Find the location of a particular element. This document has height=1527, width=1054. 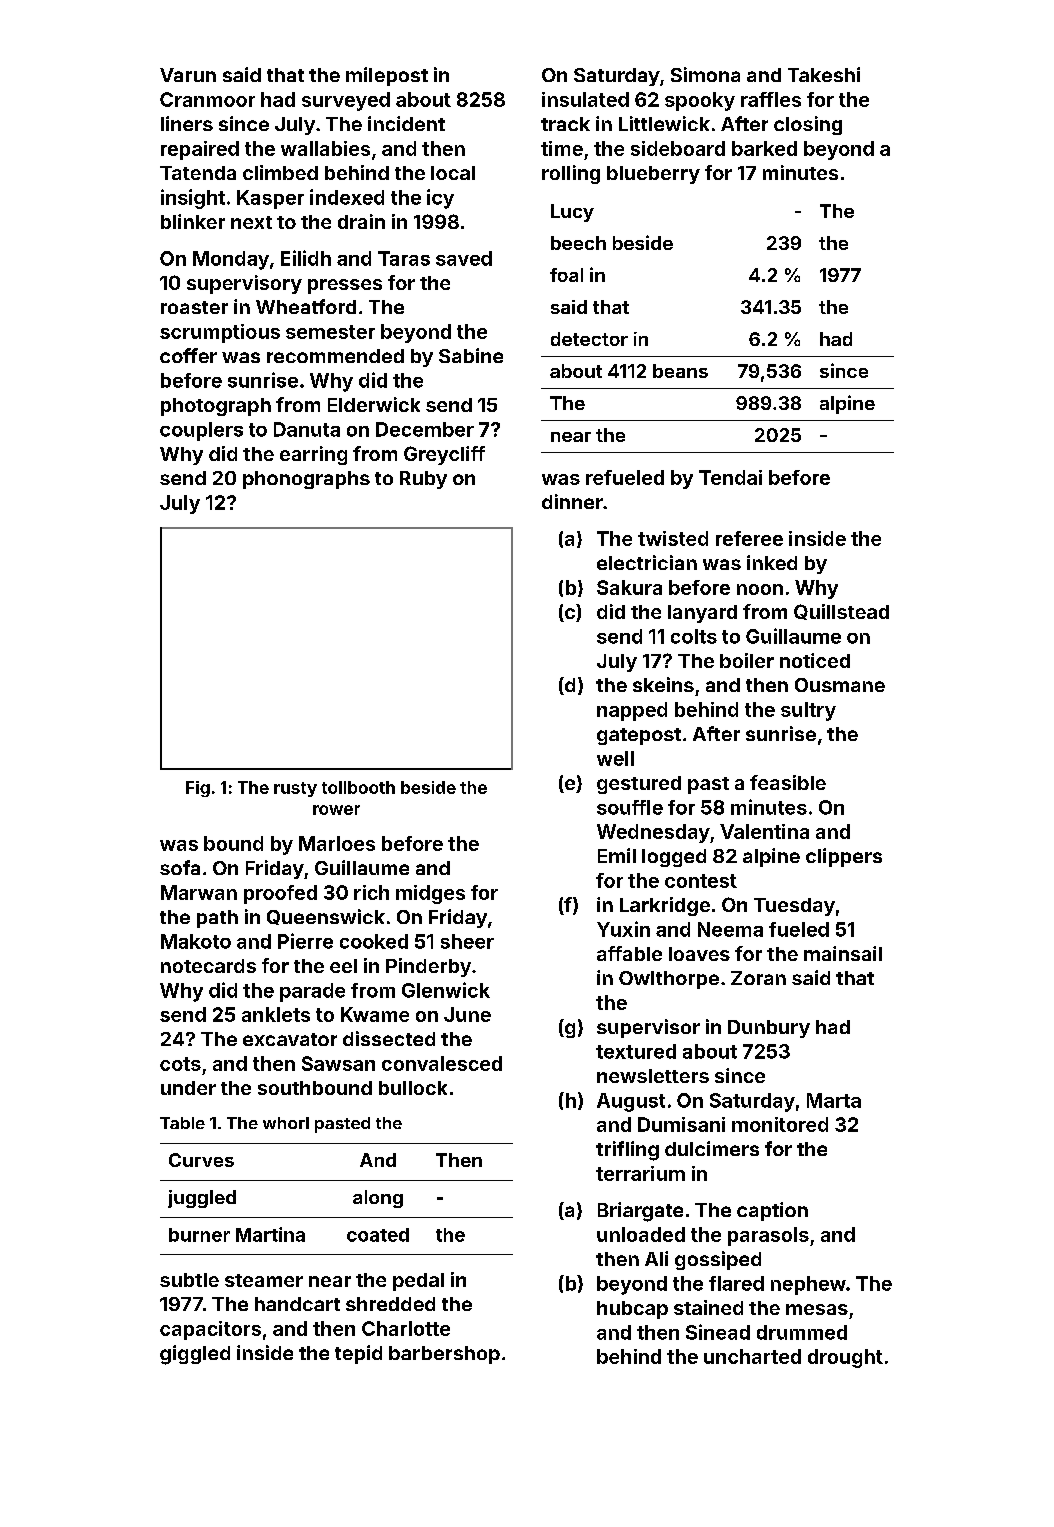

giggled is located at coordinates (195, 1355).
